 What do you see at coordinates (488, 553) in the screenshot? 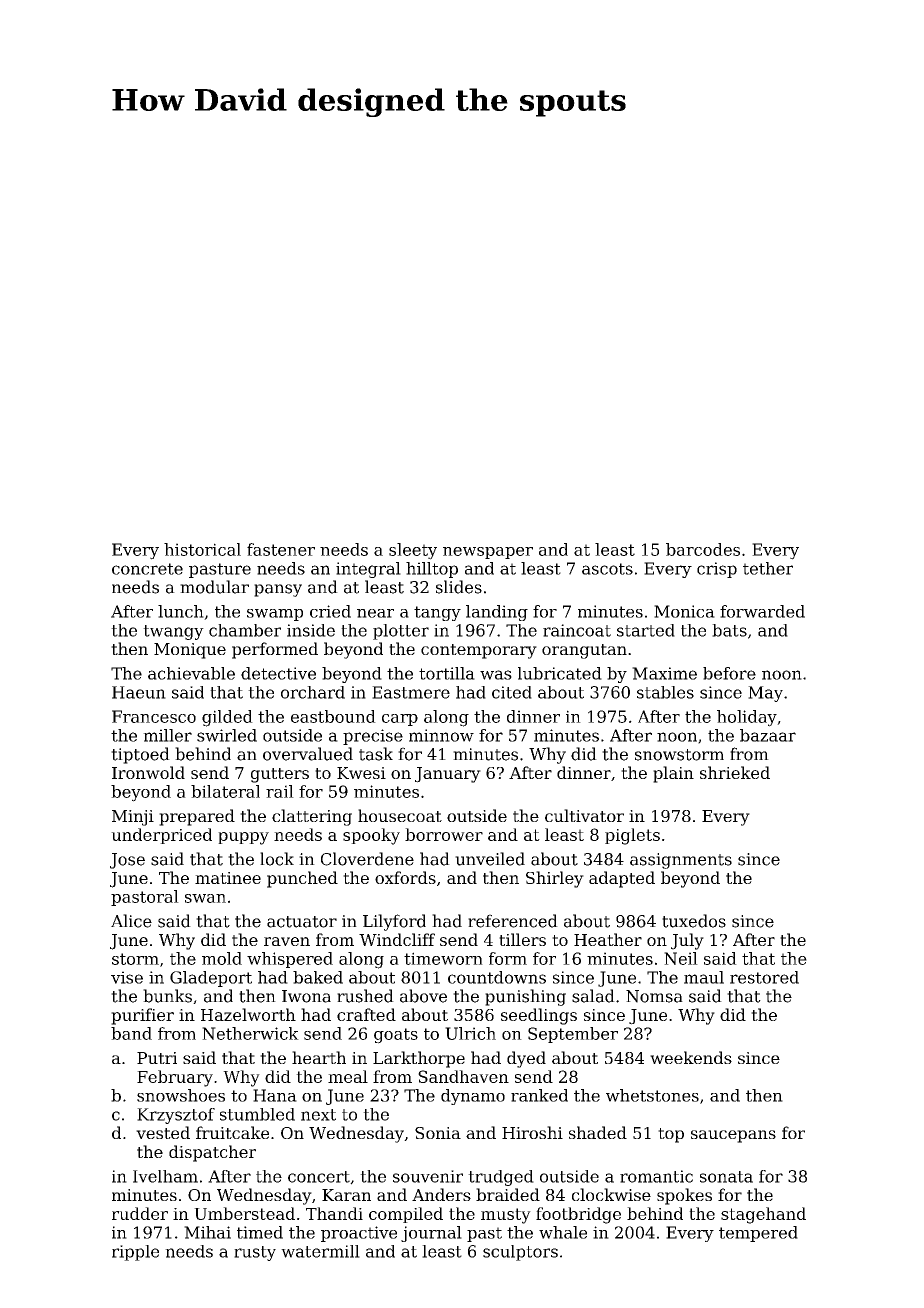
I see `newspaper` at bounding box center [488, 553].
